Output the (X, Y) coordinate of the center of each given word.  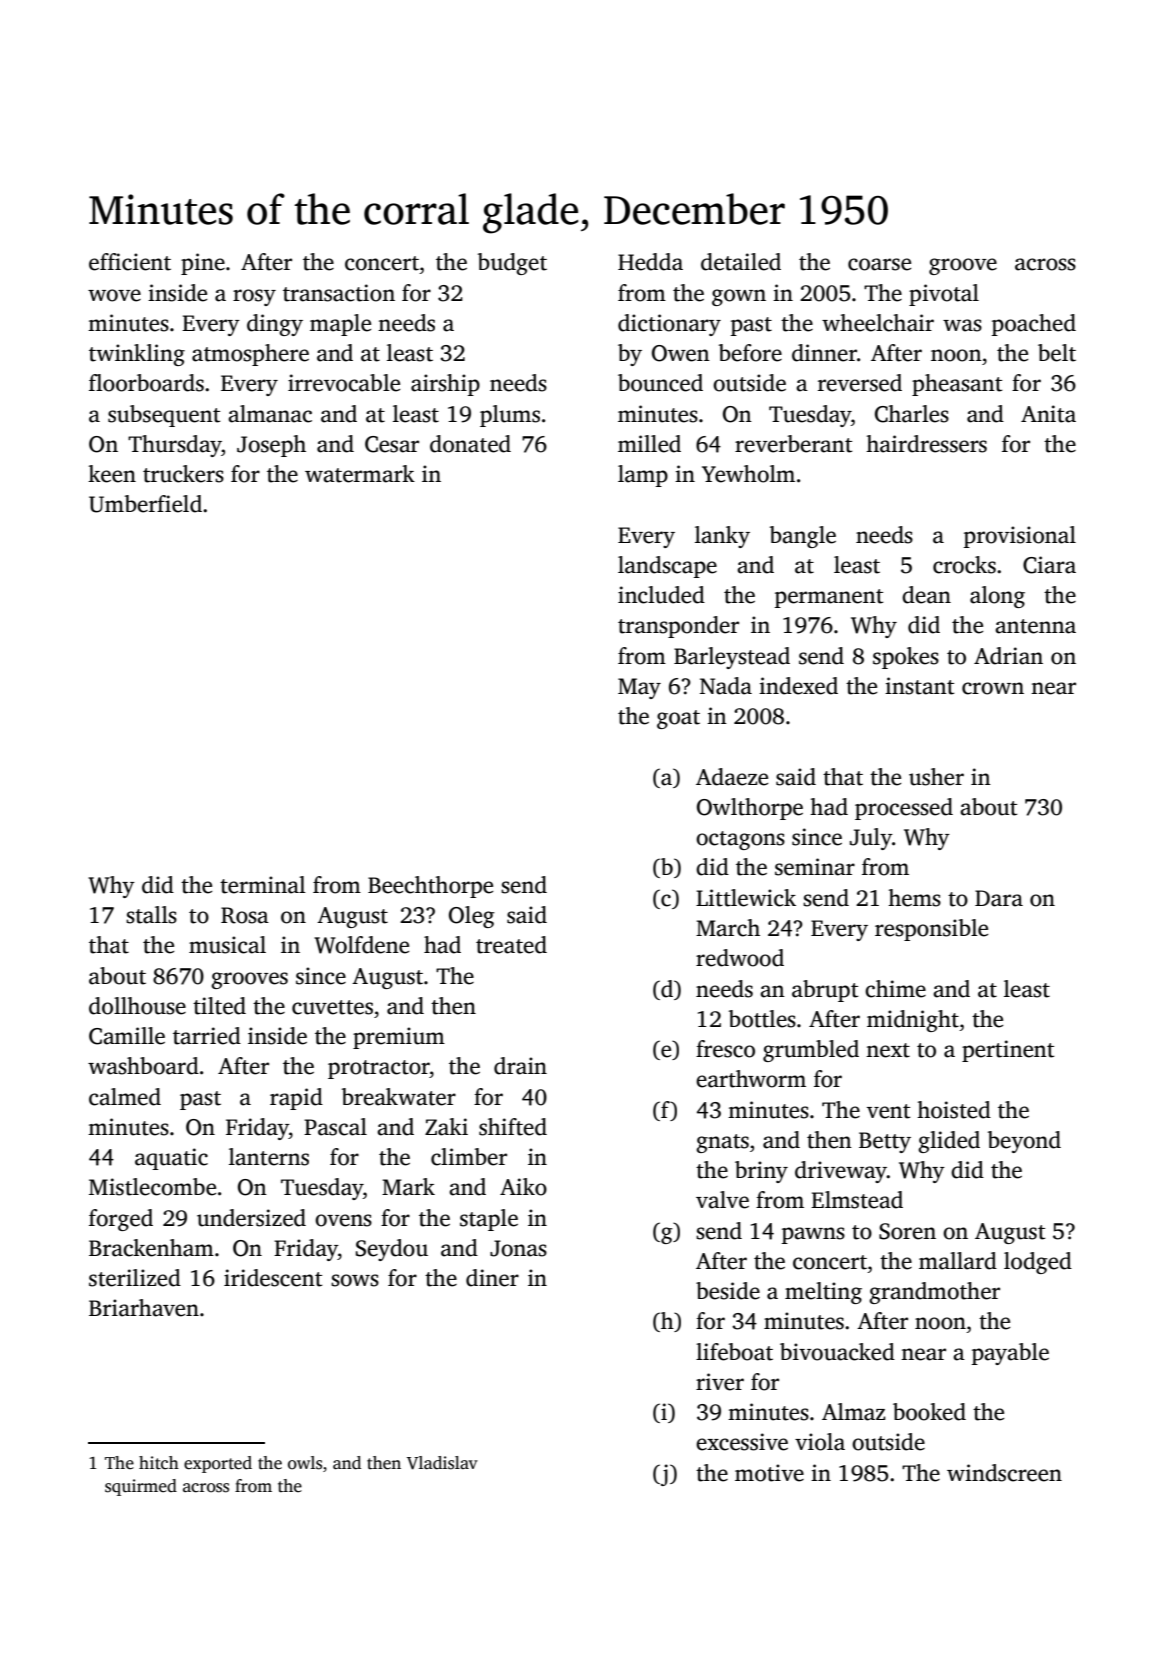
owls (305, 1463)
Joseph (271, 446)
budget (512, 264)
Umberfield (145, 504)
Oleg (472, 917)
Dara (999, 898)
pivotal (944, 295)
